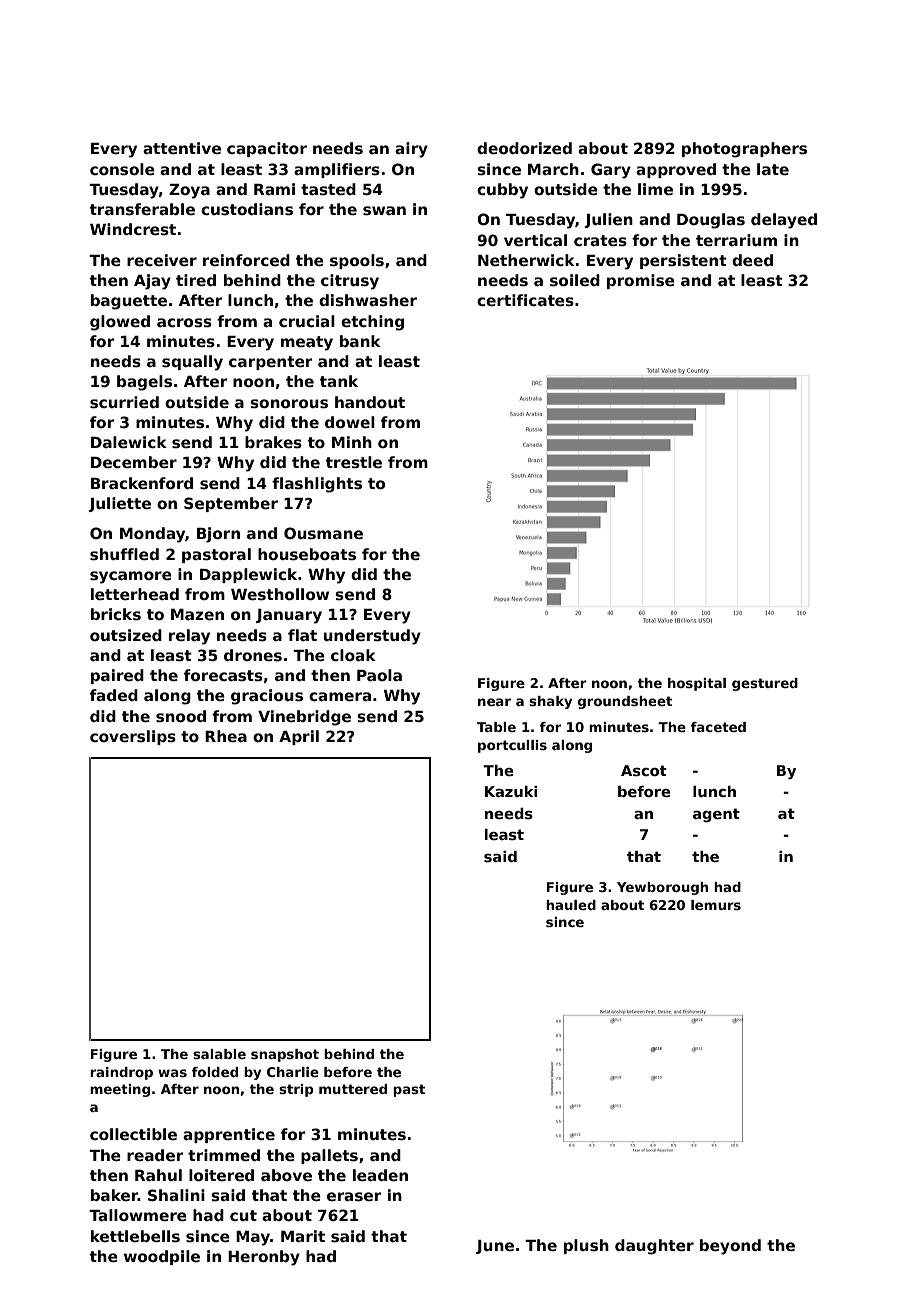 This image has height=1316, width=908. What do you see at coordinates (586, 1246) in the image?
I see `plush` at bounding box center [586, 1246].
